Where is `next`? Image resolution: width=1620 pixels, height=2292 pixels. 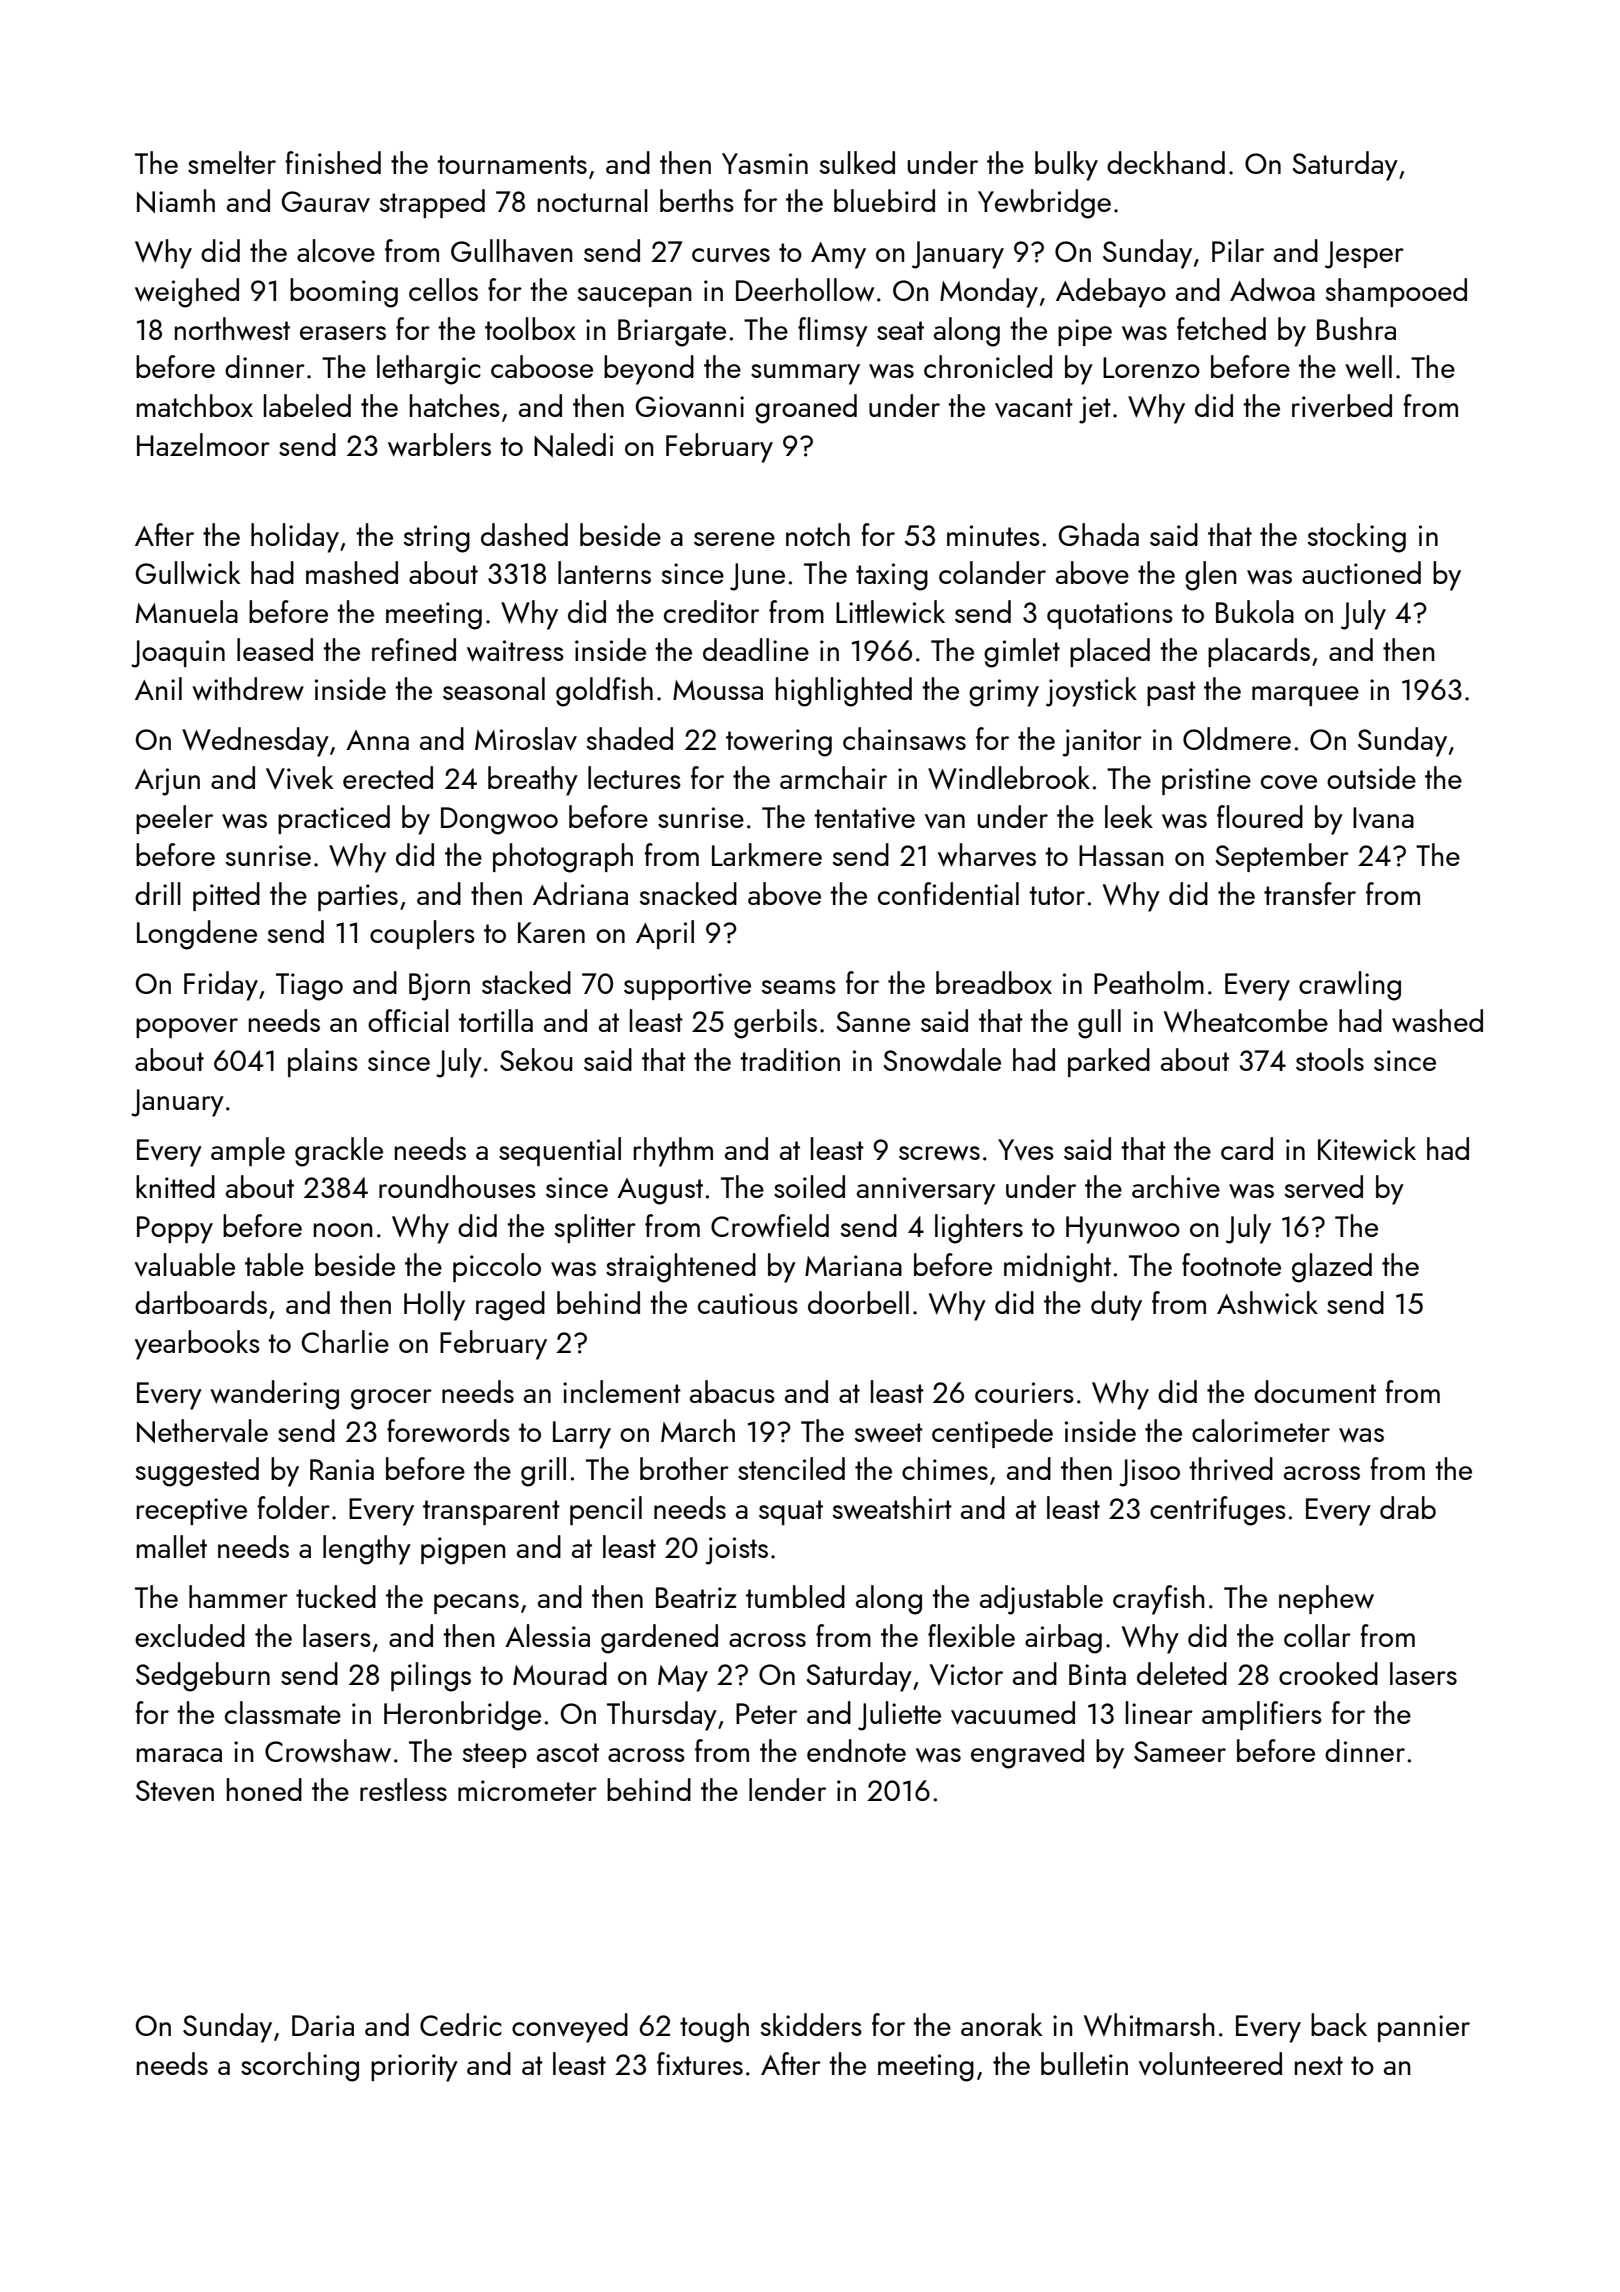 next is located at coordinates (1319, 2065).
